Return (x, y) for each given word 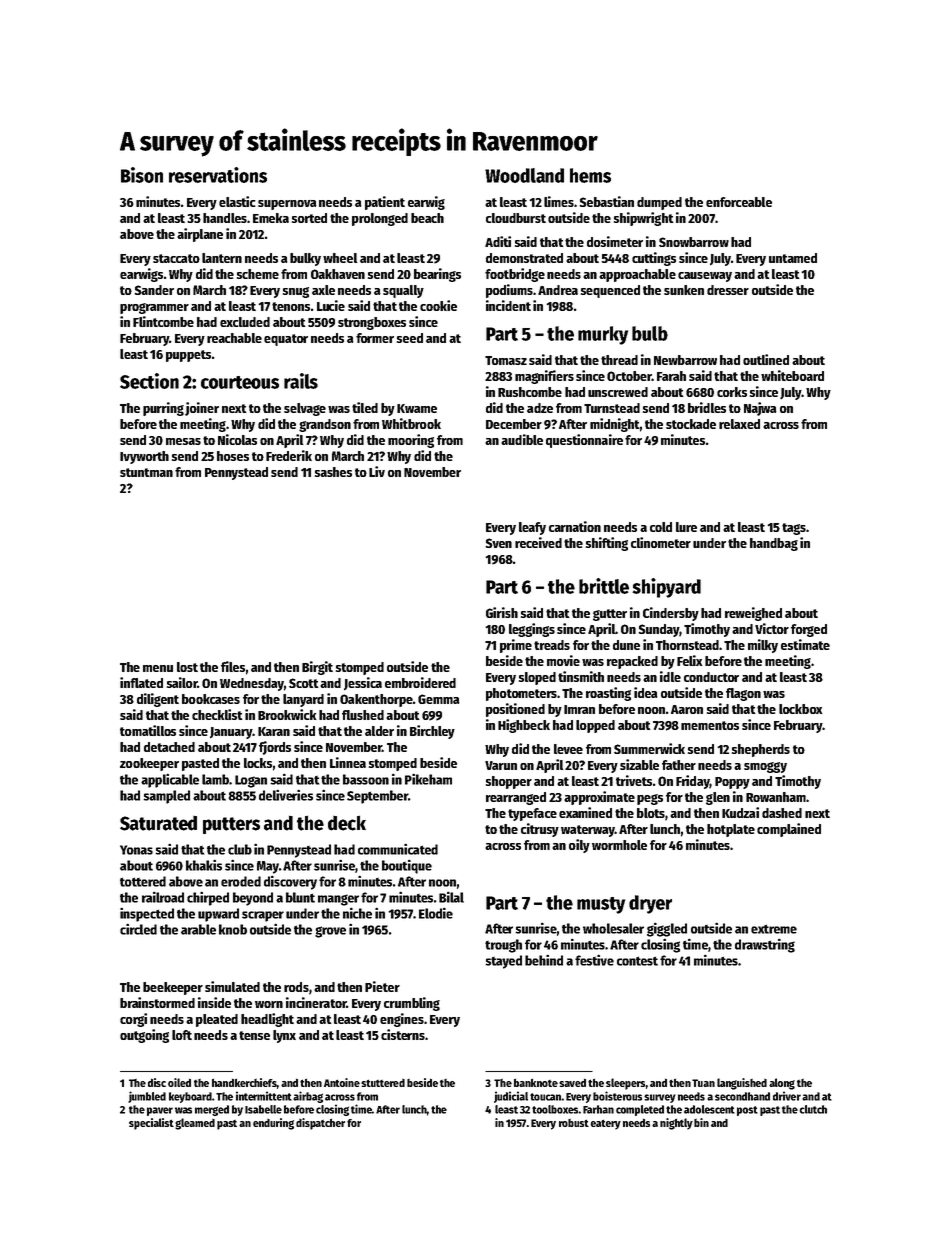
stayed (503, 962)
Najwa (760, 409)
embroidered (420, 682)
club (240, 849)
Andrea (558, 290)
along (782, 1084)
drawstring (765, 945)
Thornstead (687, 645)
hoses (233, 456)
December (514, 424)
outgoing (144, 1036)
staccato (176, 258)
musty (601, 905)
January (231, 733)
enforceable (739, 202)
